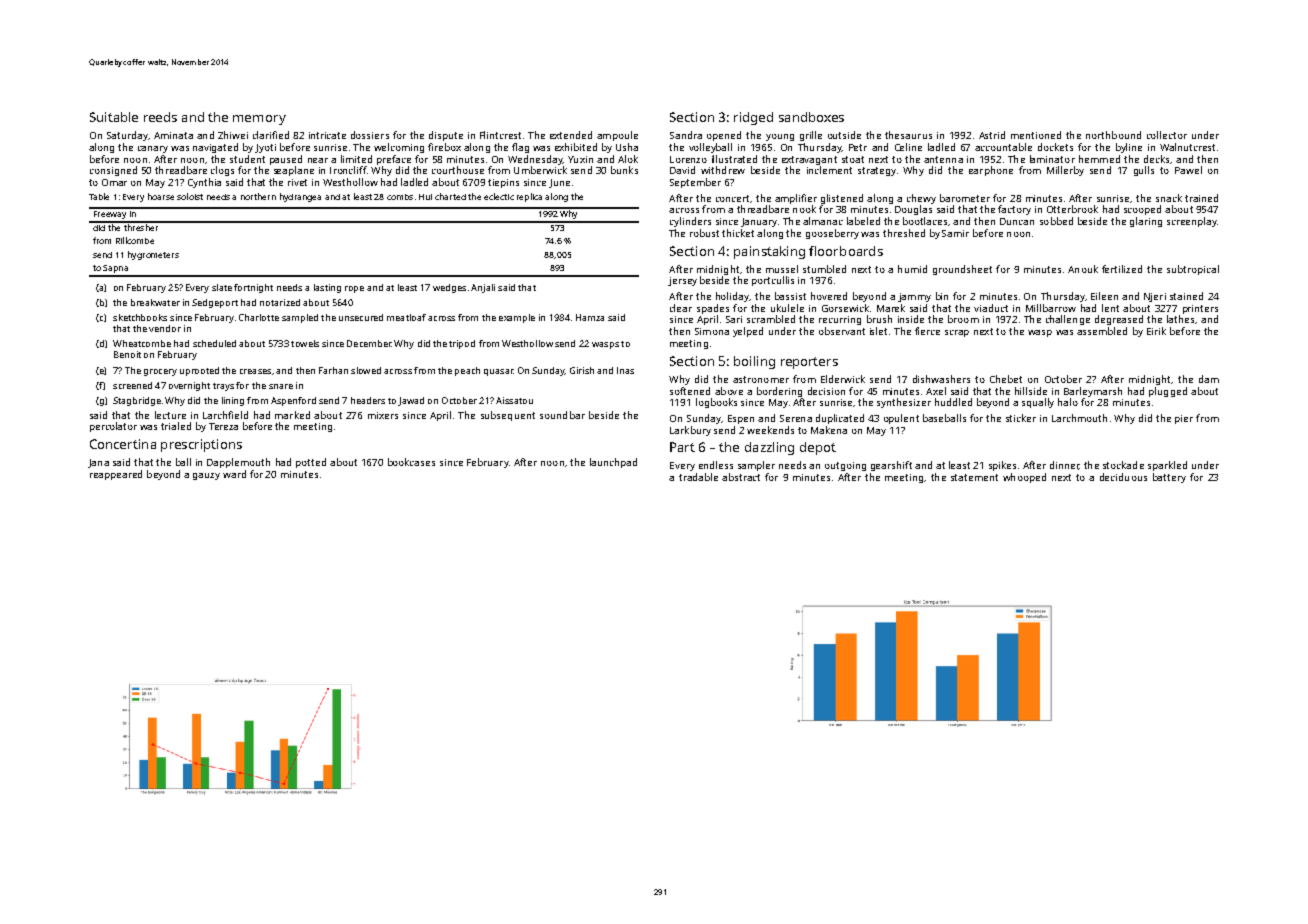 The width and height of the image is (1308, 924). What do you see at coordinates (140, 317) in the image?
I see `sketchbooks` at bounding box center [140, 317].
